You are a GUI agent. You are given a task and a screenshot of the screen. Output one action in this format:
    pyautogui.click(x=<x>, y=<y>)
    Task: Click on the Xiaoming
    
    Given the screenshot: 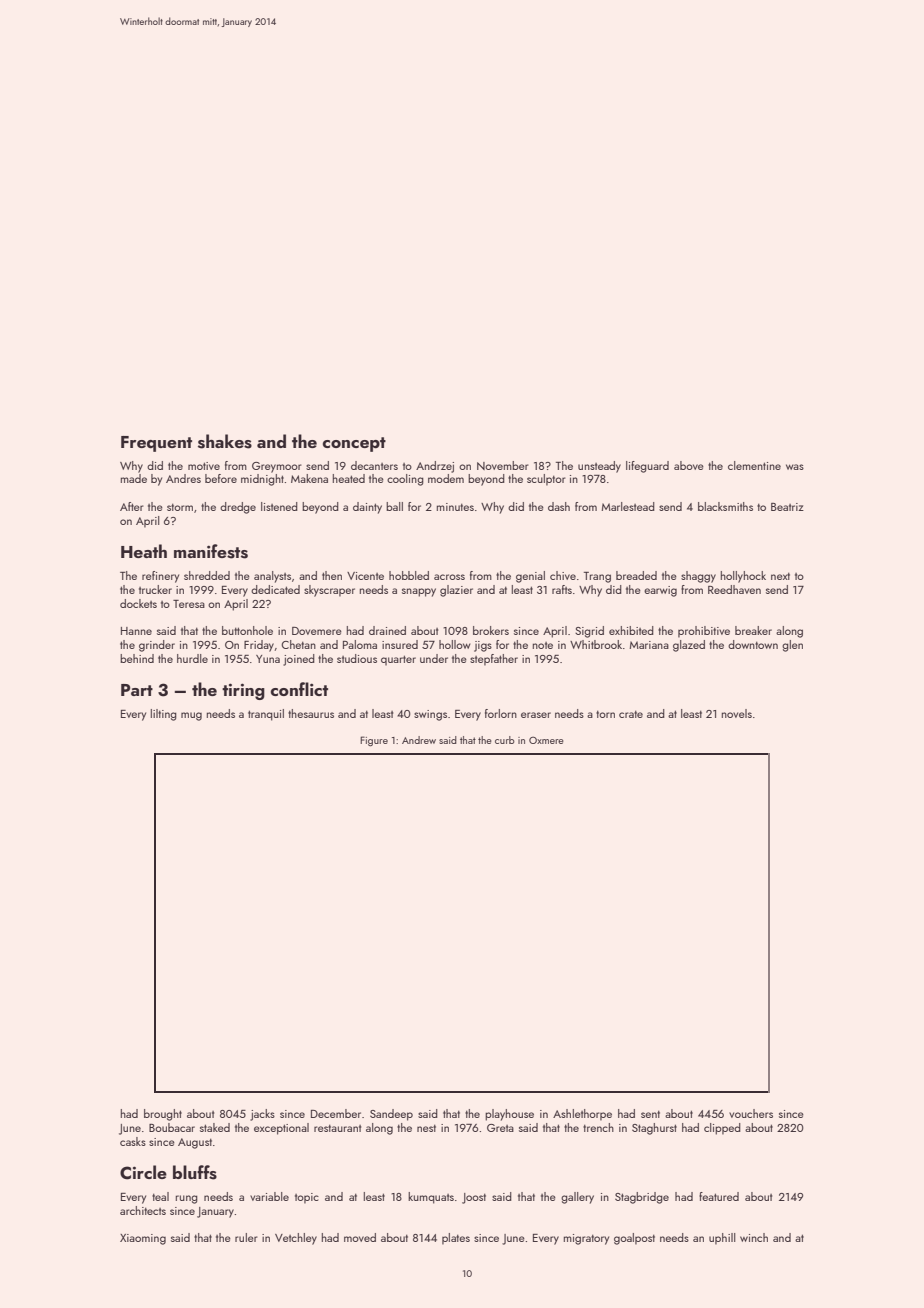 What is the action you would take?
    pyautogui.click(x=143, y=1239)
